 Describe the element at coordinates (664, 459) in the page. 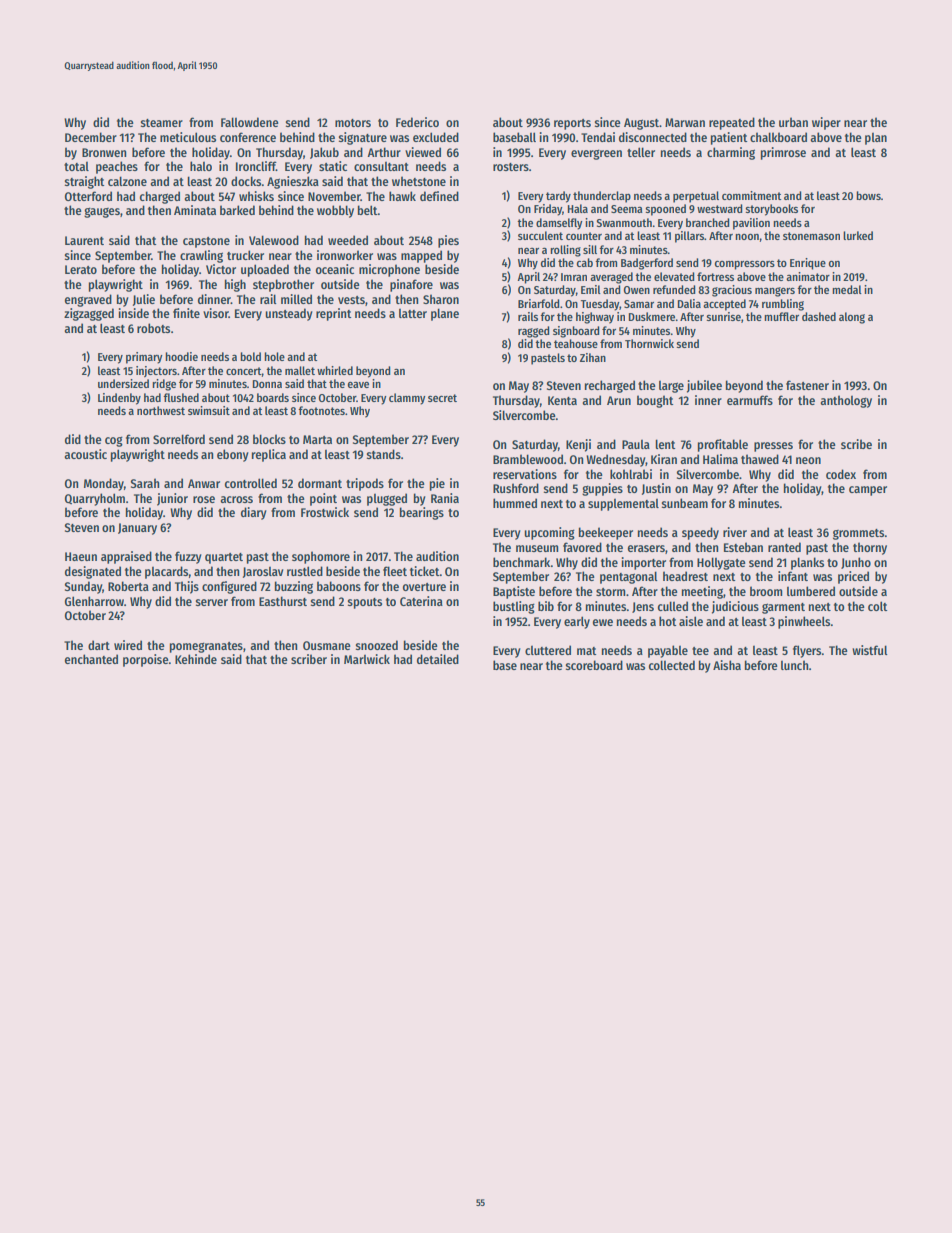

I see `Kiran` at that location.
